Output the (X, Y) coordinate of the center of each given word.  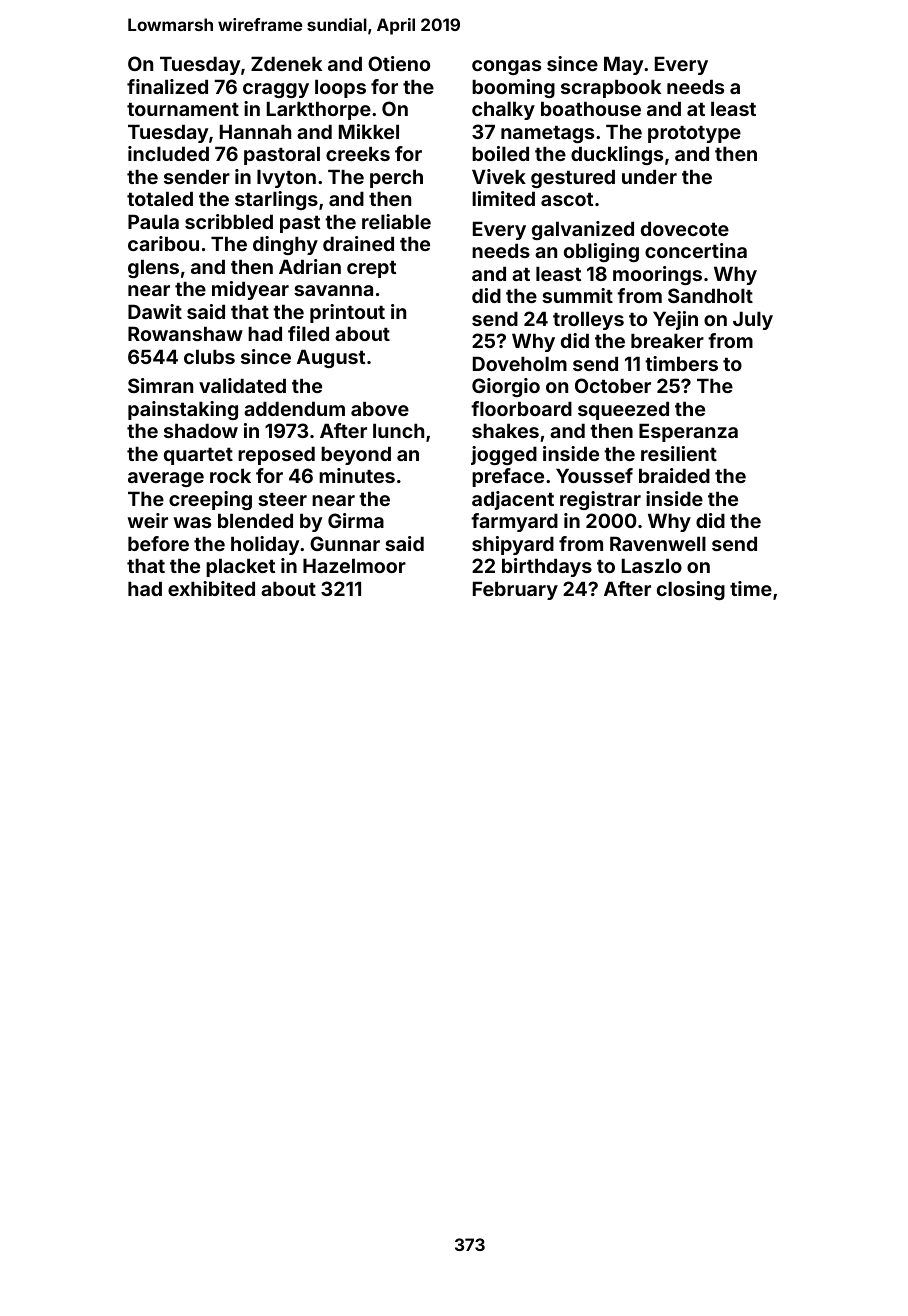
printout (347, 313)
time (751, 588)
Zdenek (286, 63)
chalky (503, 110)
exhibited (211, 588)
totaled (160, 198)
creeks (358, 153)
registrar (600, 500)
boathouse (591, 108)
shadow (201, 430)
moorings (657, 275)
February (515, 590)
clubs (209, 356)
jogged (504, 455)
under (649, 176)
